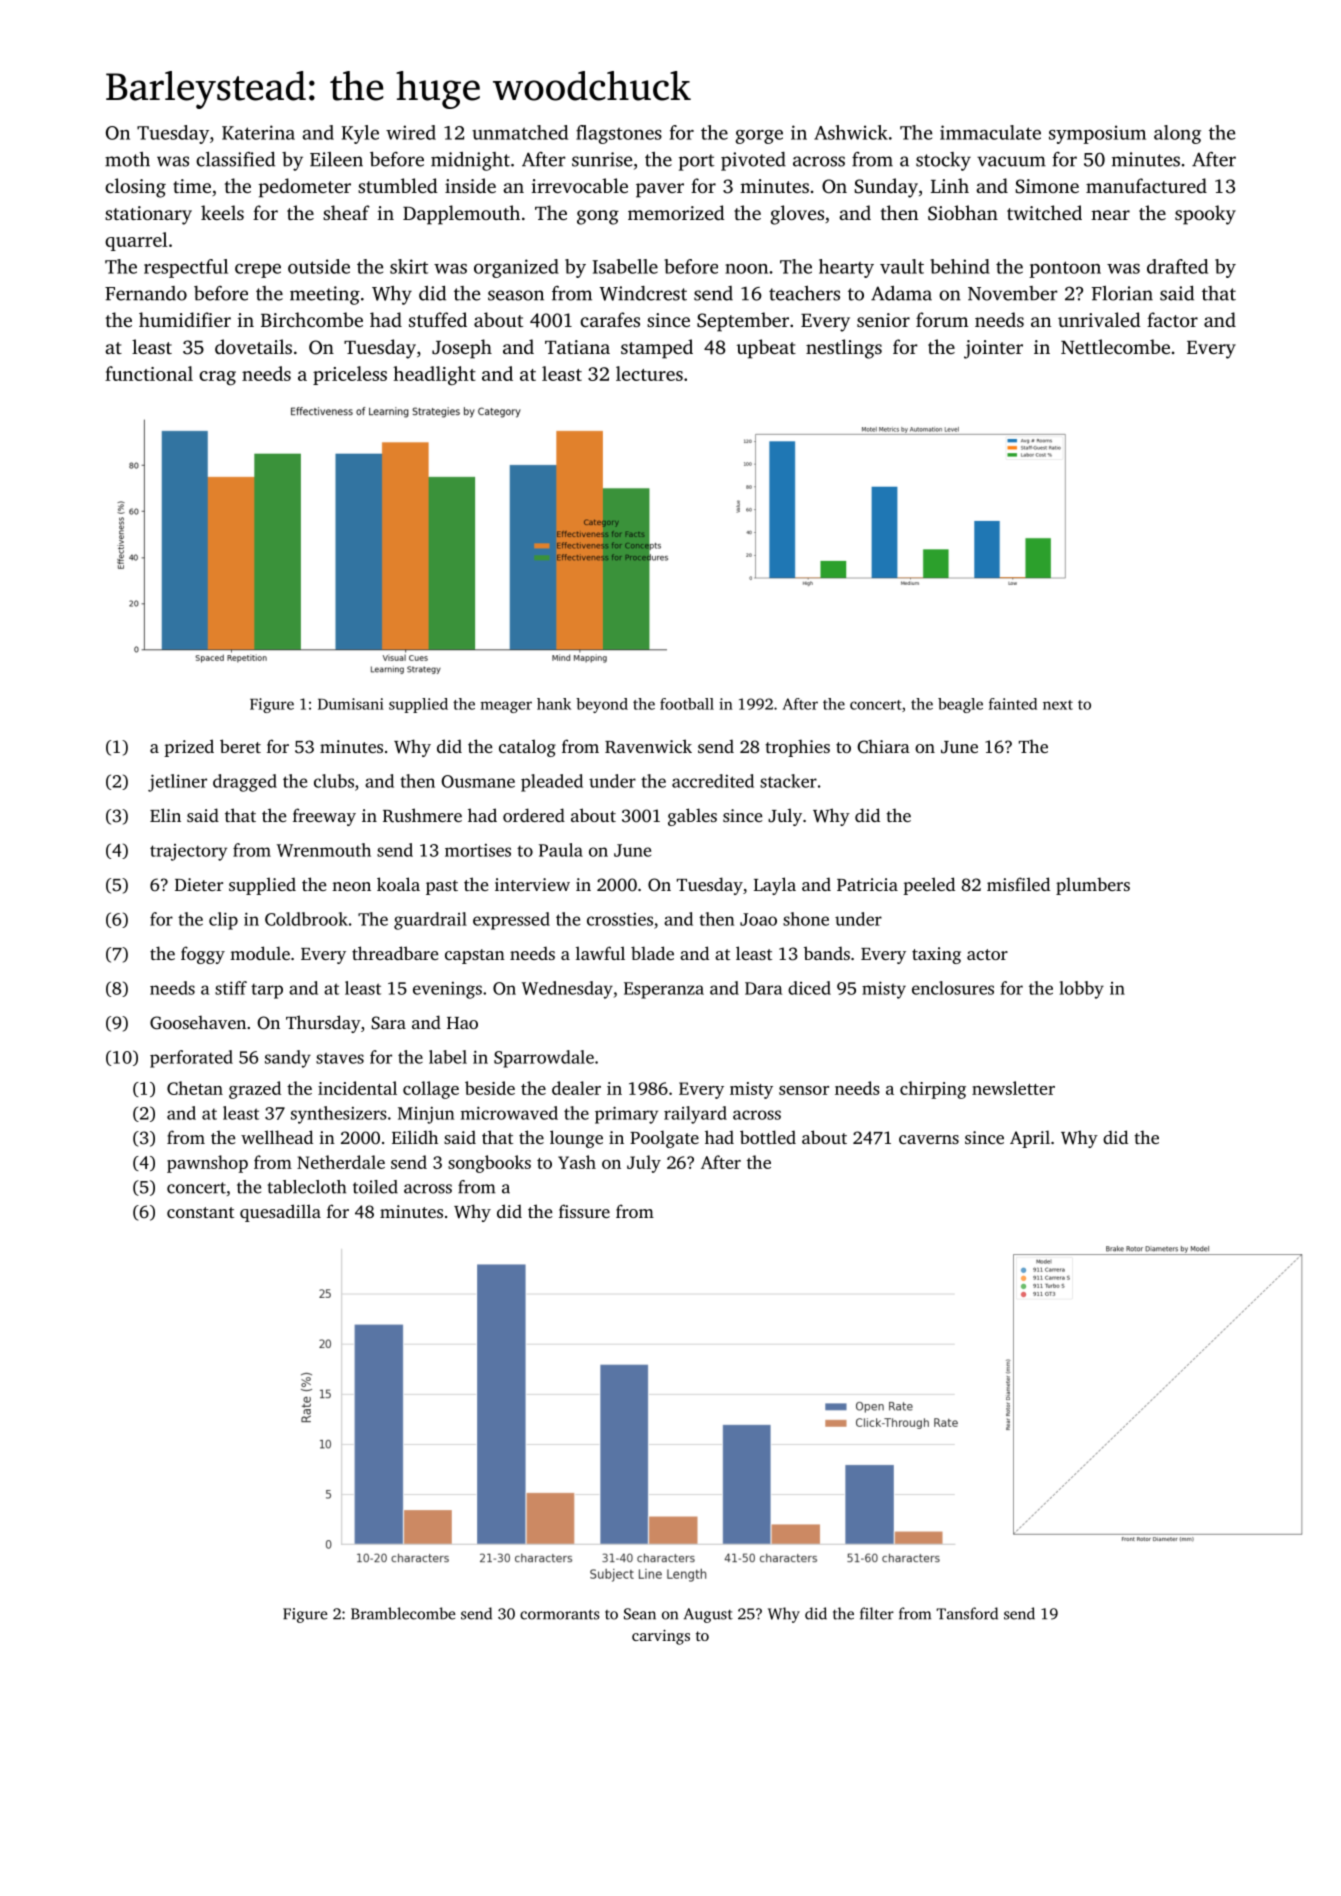 The height and width of the screenshot is (1896, 1341). Describe the element at coordinates (990, 132) in the screenshot. I see `immaculate` at that location.
